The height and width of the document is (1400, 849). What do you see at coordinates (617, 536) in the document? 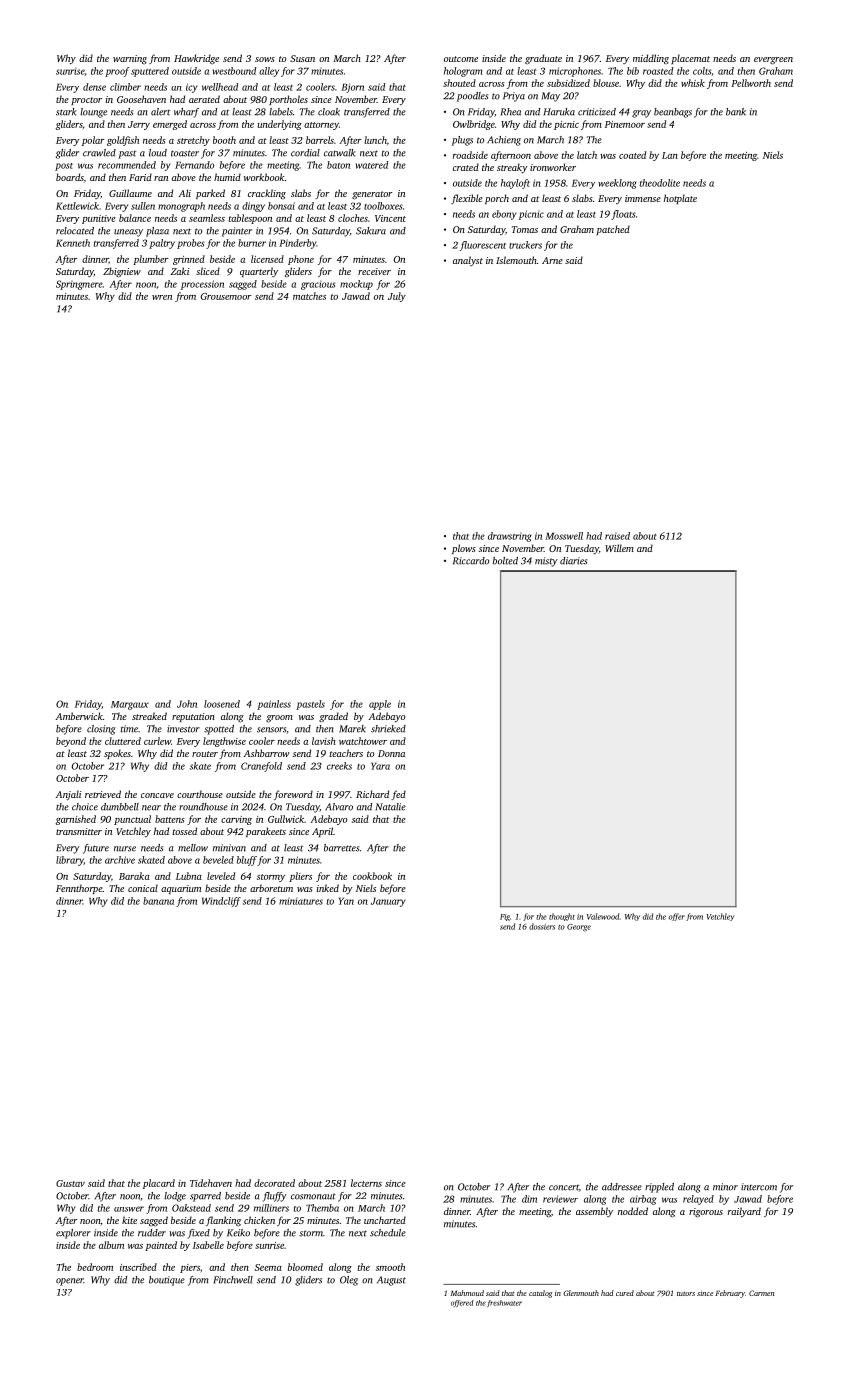
I see `raised` at bounding box center [617, 536].
